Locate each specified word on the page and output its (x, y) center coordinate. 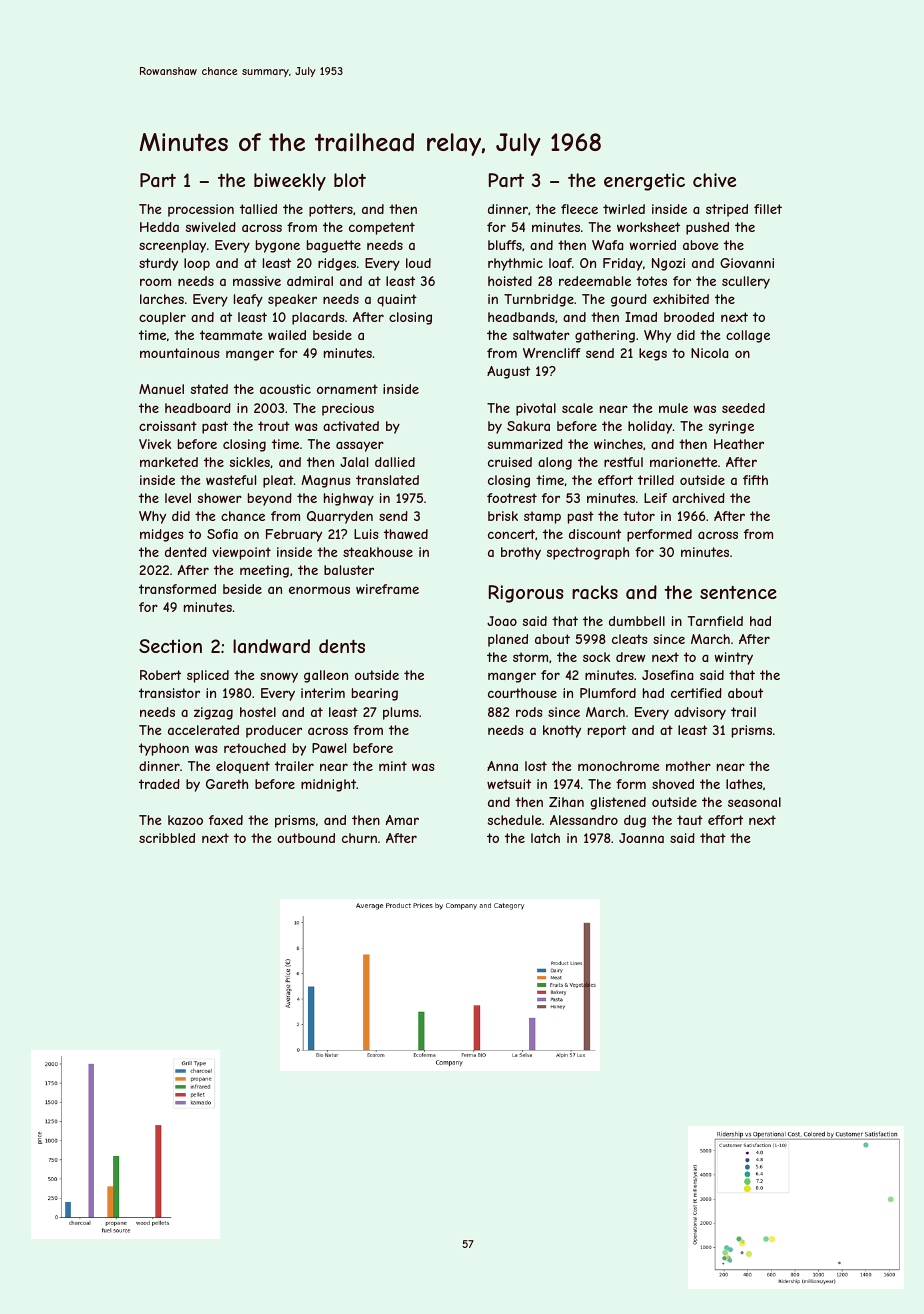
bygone (278, 246)
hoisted (510, 281)
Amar (402, 820)
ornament (347, 389)
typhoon (164, 749)
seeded (743, 408)
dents (342, 646)
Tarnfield (715, 621)
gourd (629, 300)
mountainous (180, 353)
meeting (264, 571)
